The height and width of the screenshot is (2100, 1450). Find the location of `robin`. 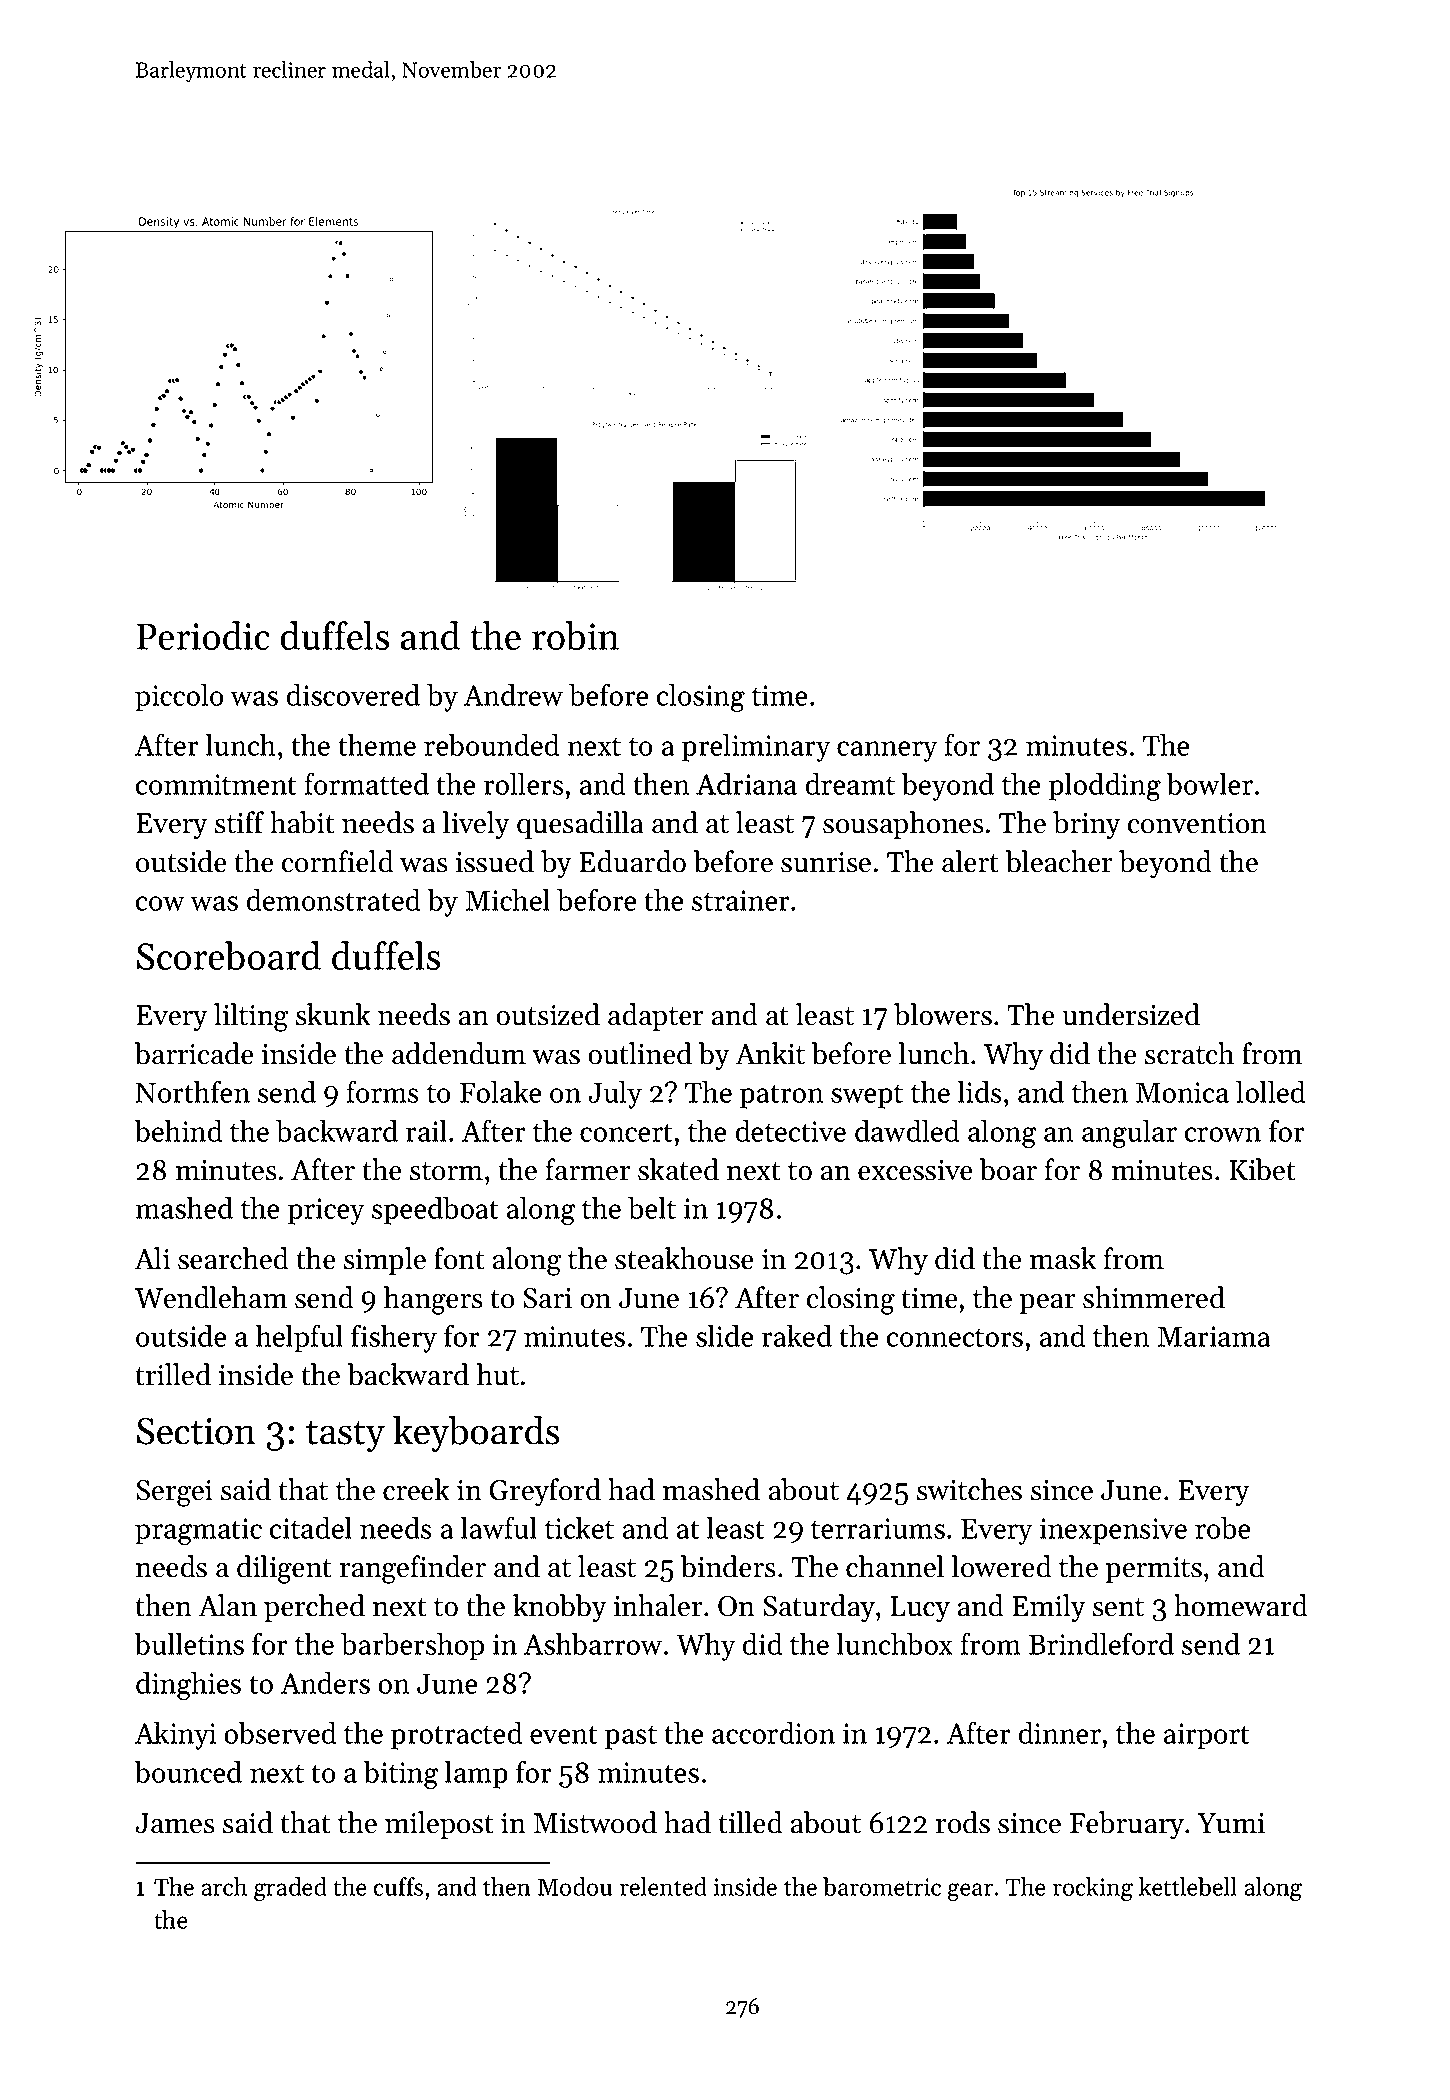

robin is located at coordinates (575, 635).
